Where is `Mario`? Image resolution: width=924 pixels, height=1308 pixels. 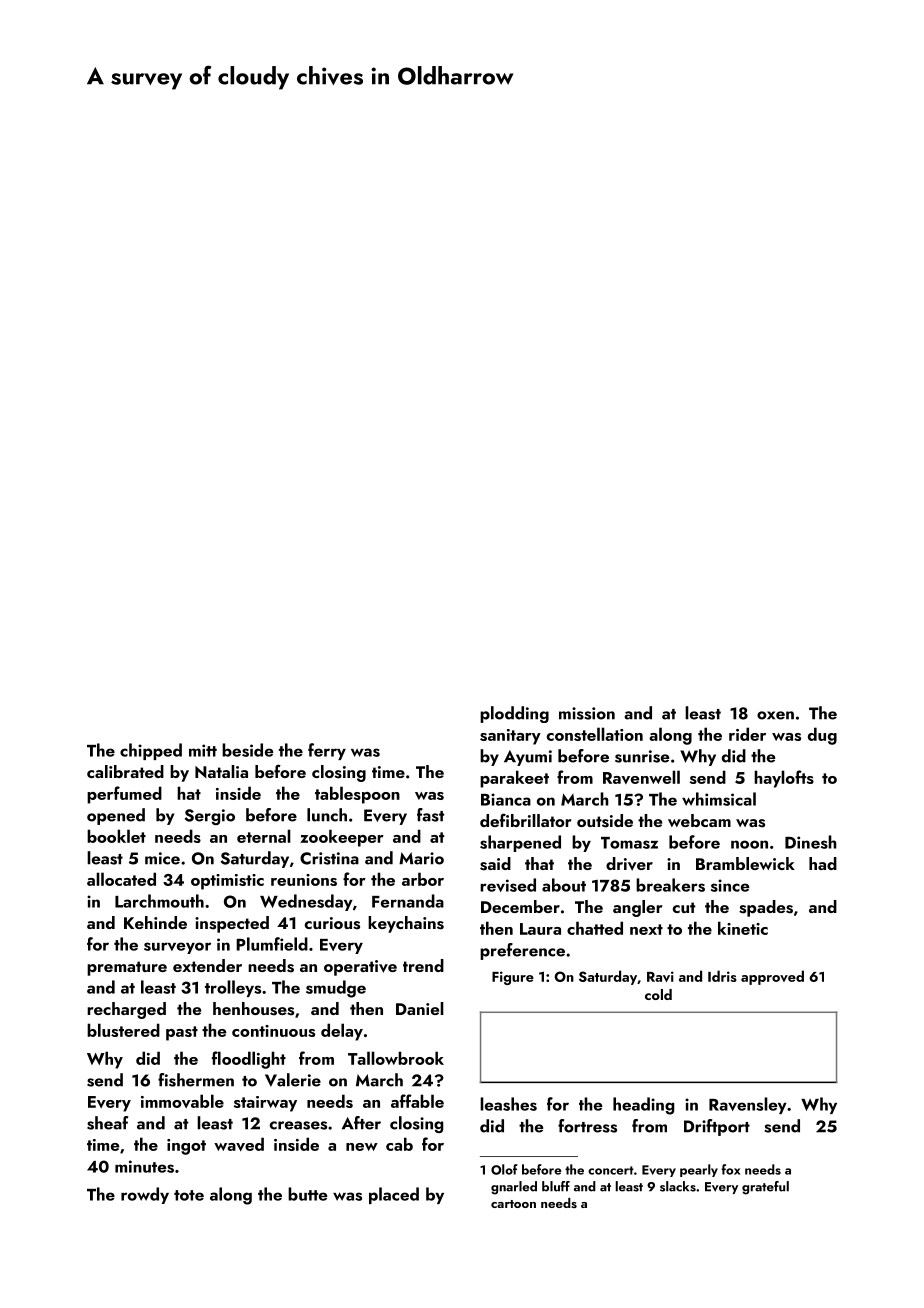
Mario is located at coordinates (421, 858).
